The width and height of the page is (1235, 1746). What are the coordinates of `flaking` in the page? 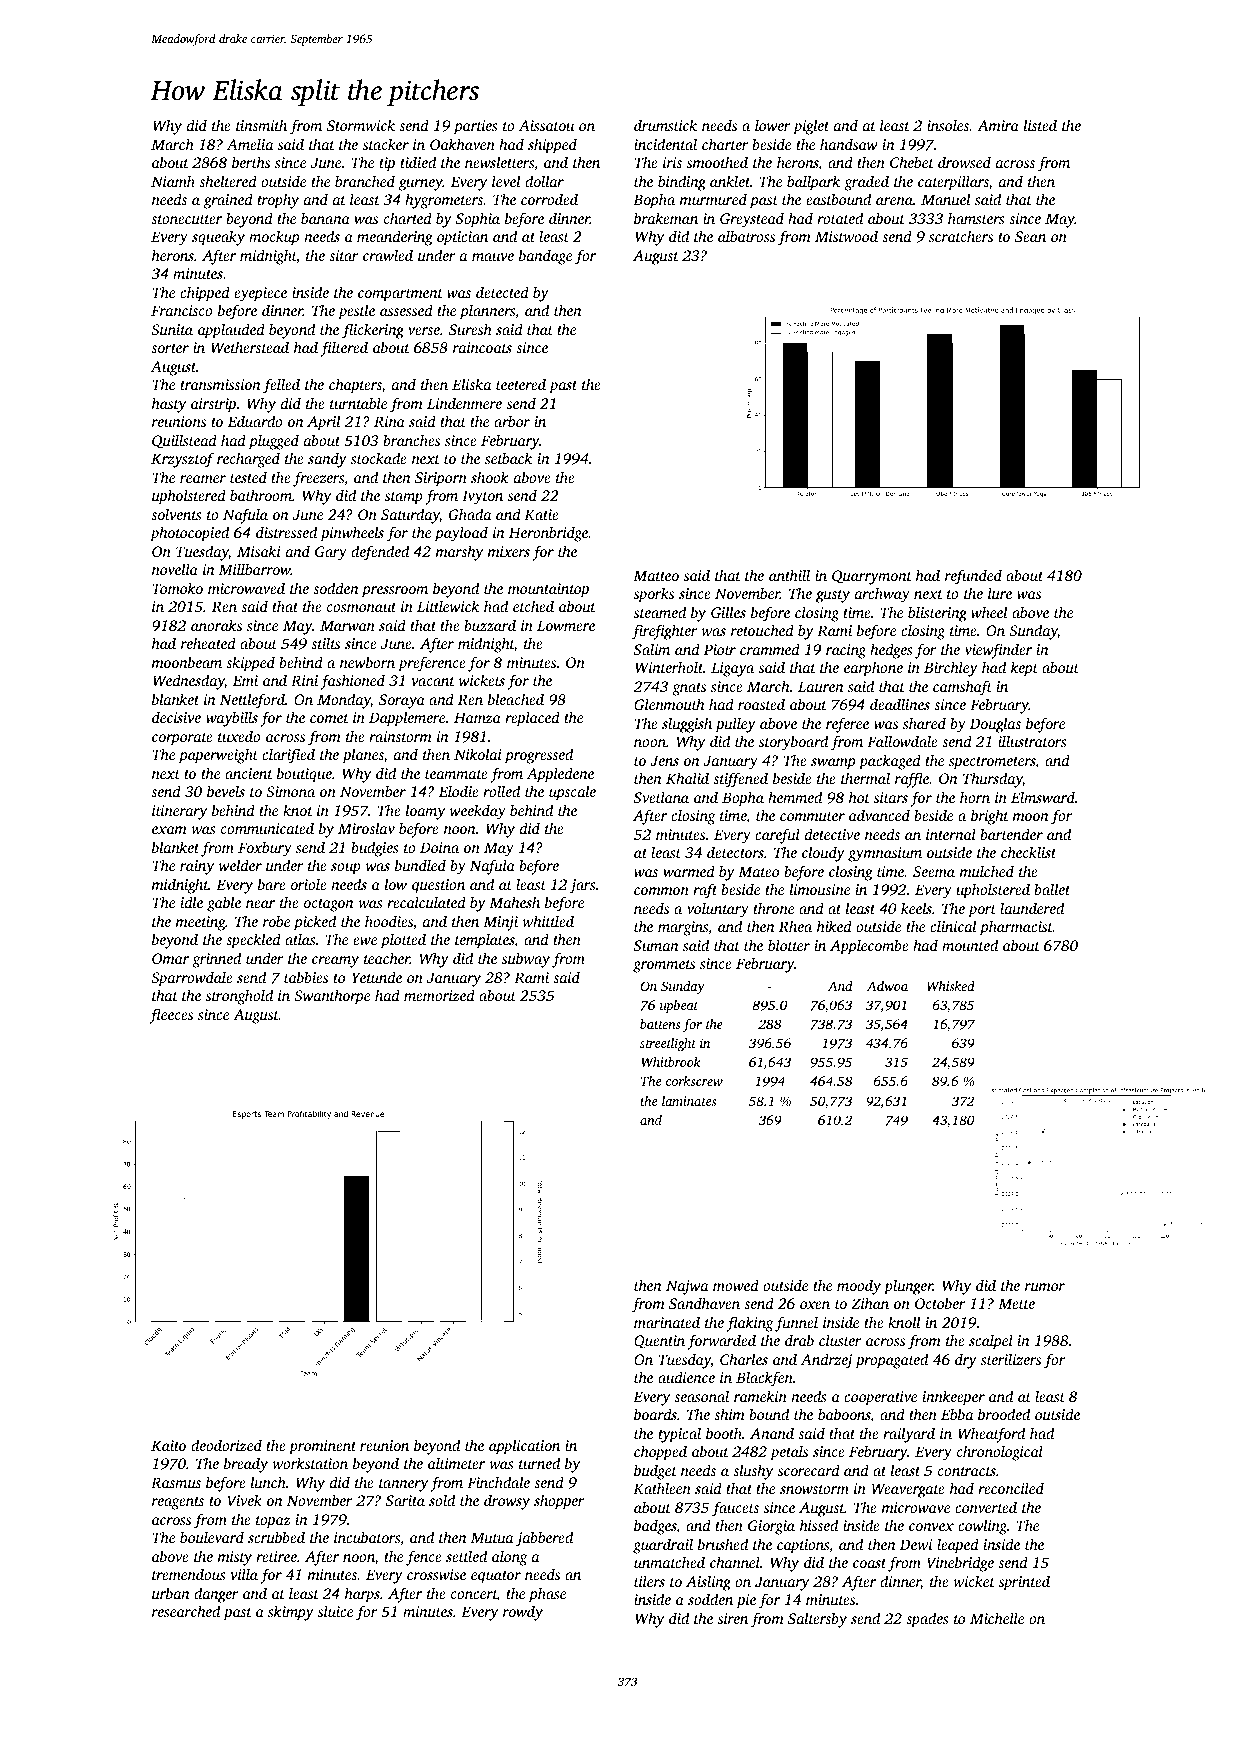 It's located at (749, 1324).
